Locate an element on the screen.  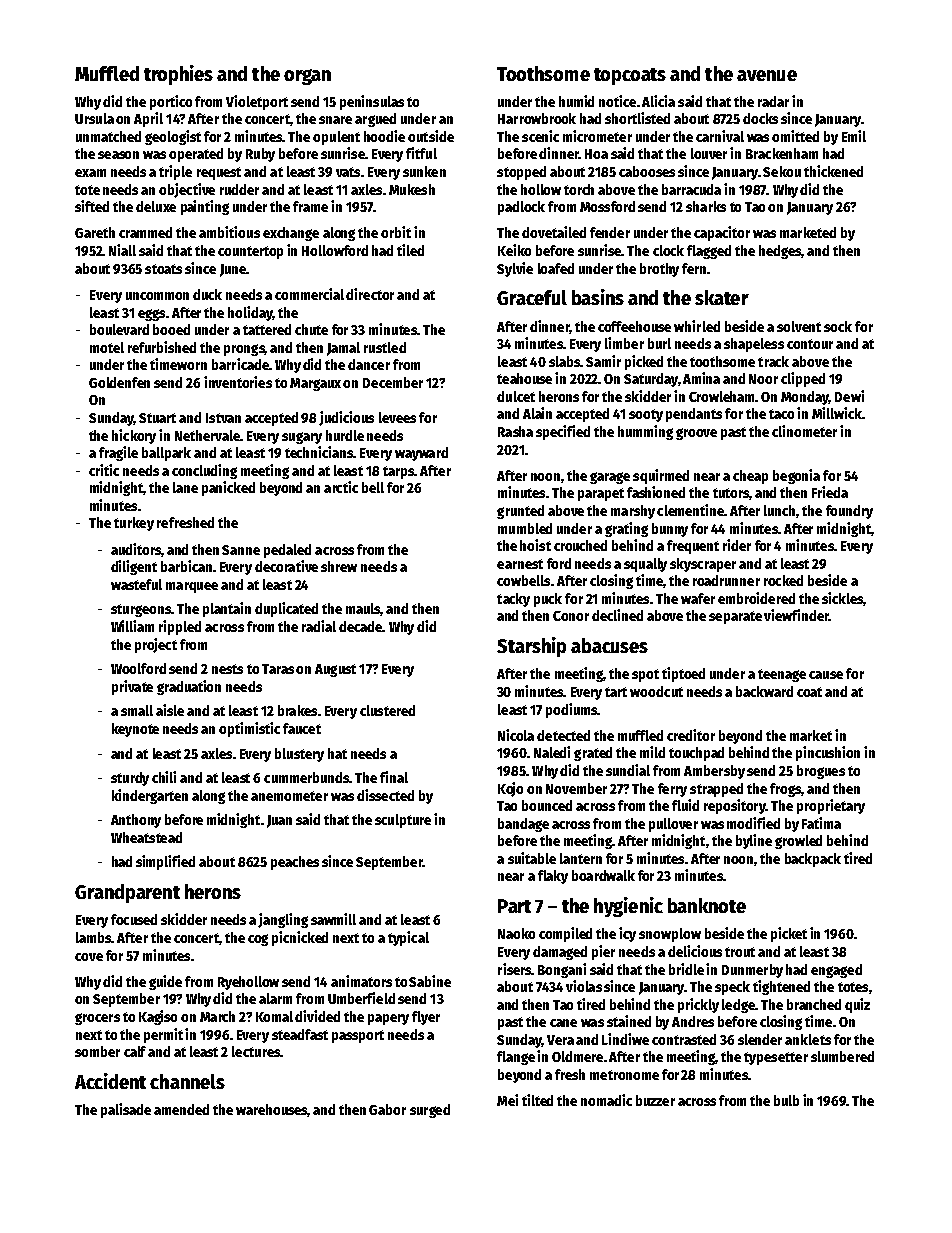
focused is located at coordinates (134, 919).
